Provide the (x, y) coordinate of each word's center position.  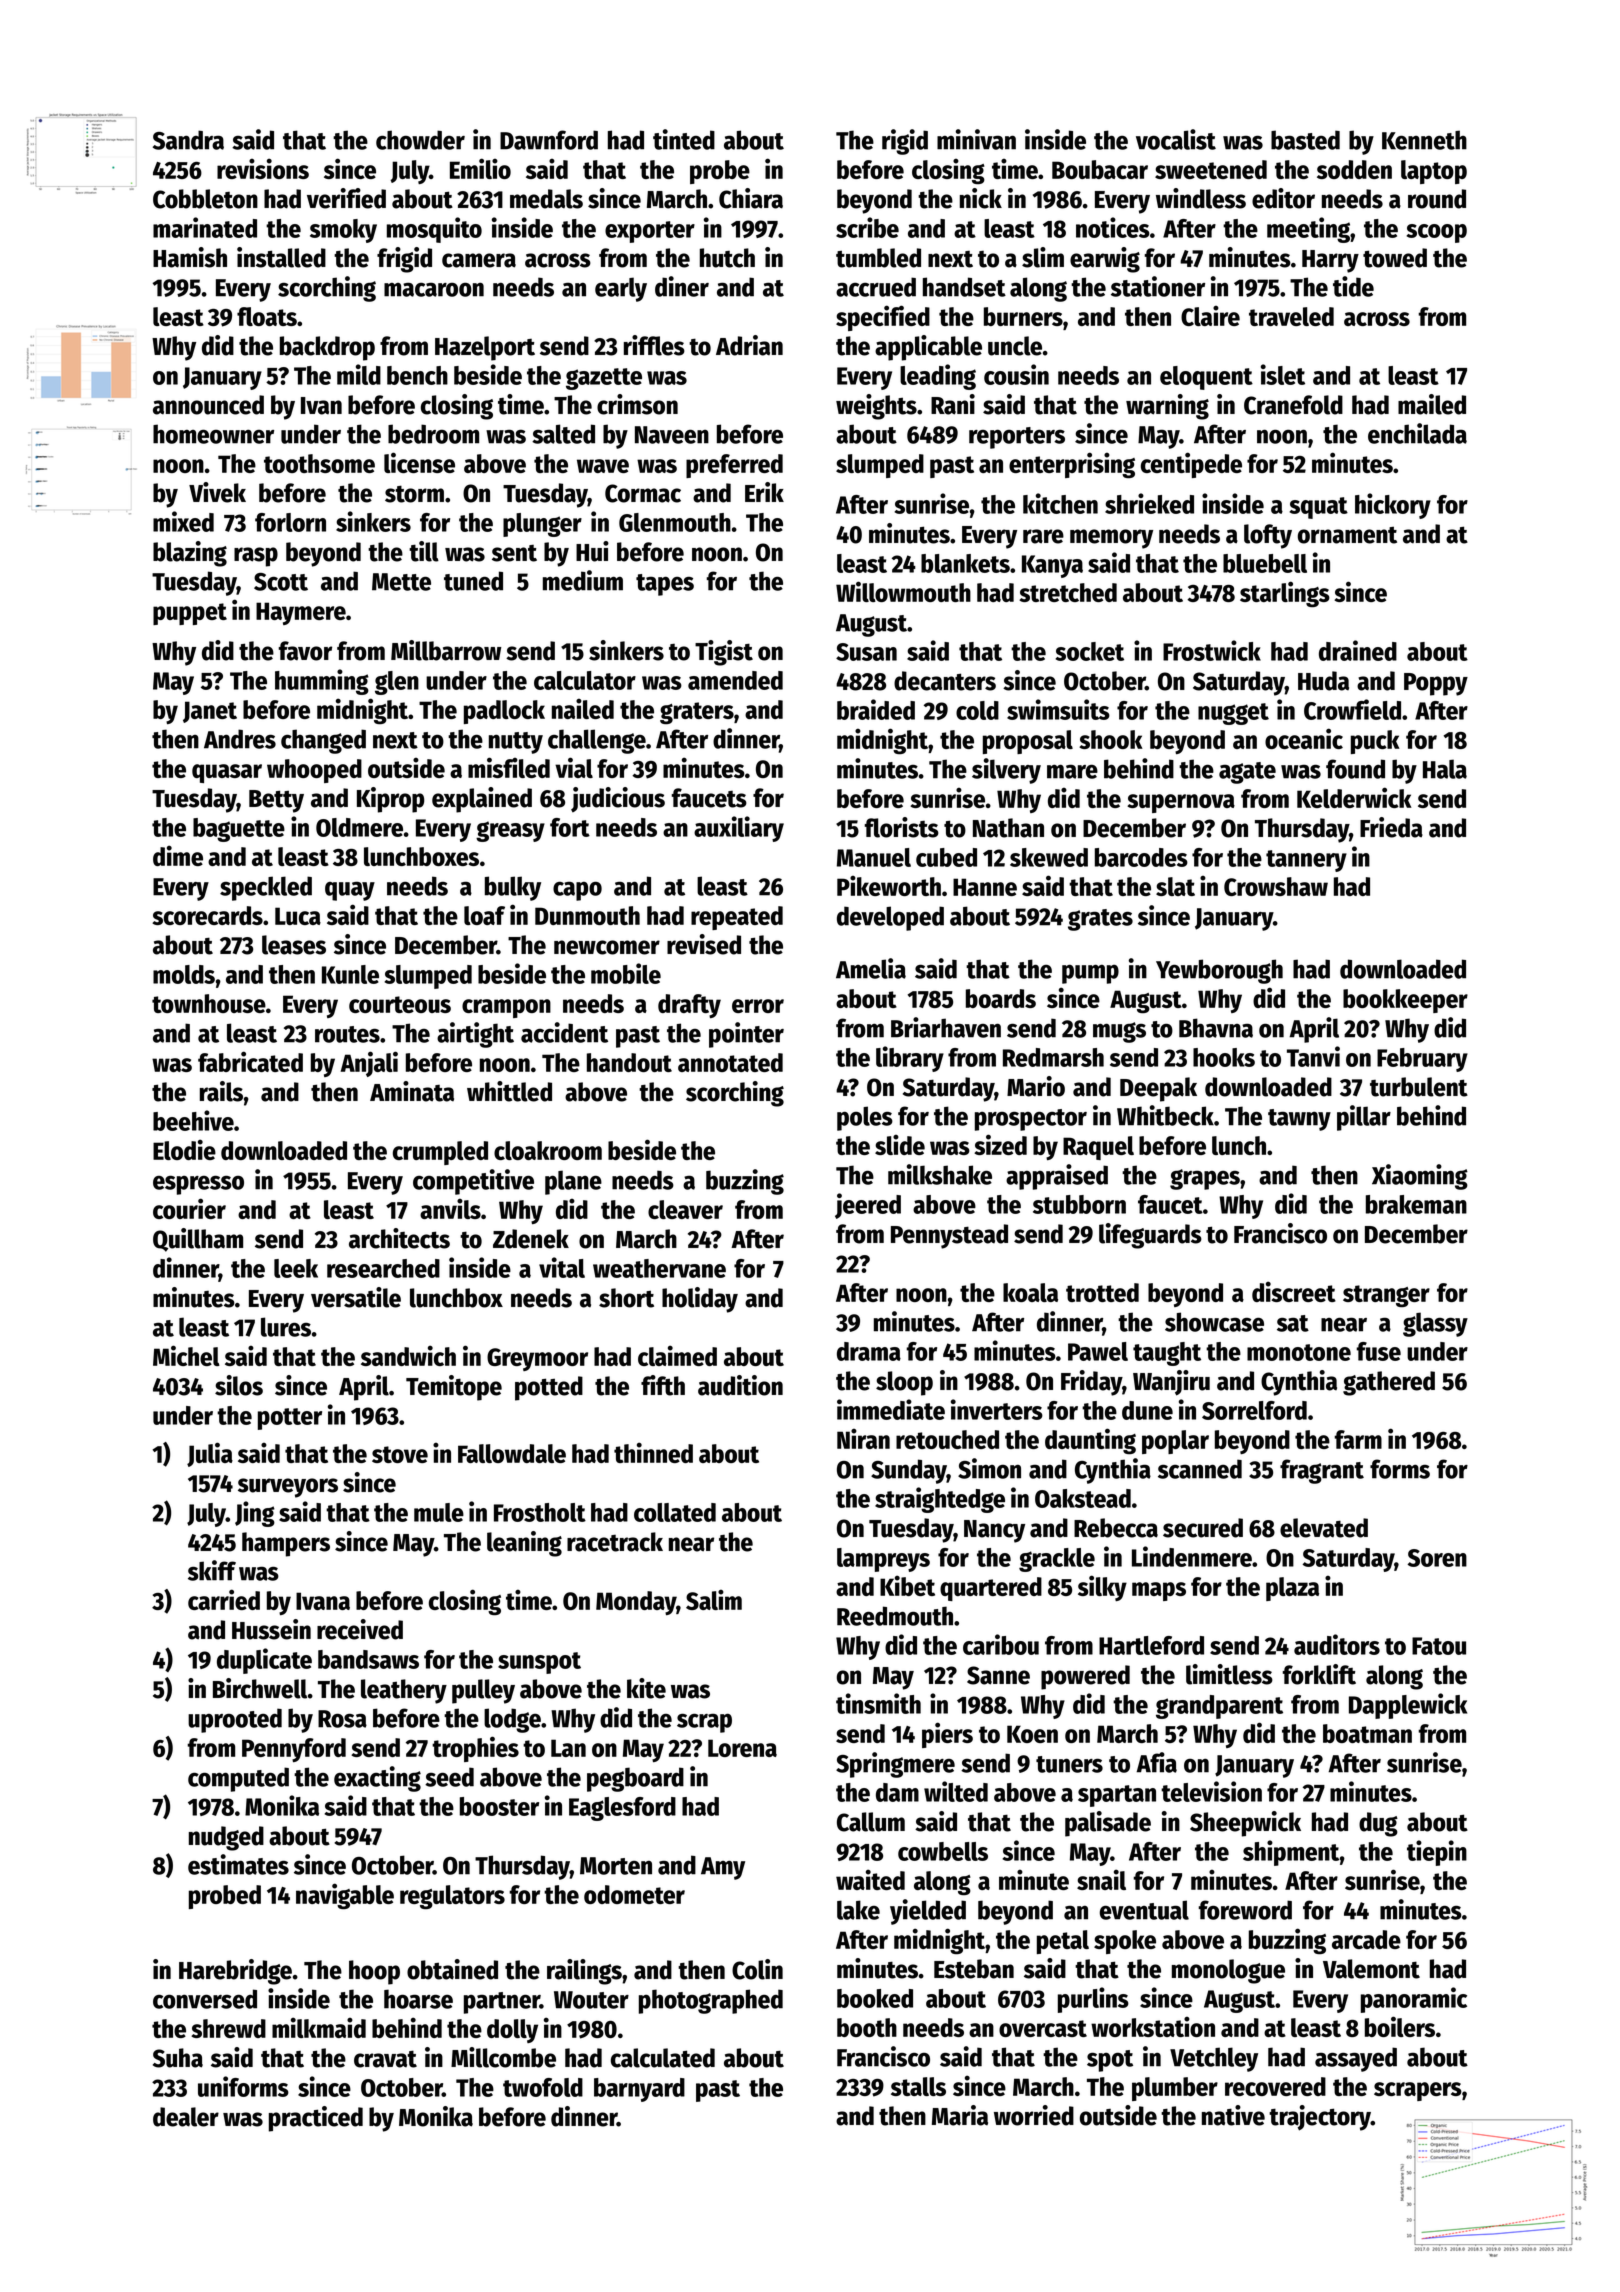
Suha (178, 2058)
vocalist (1176, 139)
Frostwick (1212, 650)
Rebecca (1116, 1528)
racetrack (615, 1542)
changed (323, 741)
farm (1358, 1439)
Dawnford (549, 140)
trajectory (1320, 2118)
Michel (186, 1355)
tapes (665, 585)
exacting (377, 1779)
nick (981, 198)
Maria (960, 2115)
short (626, 1298)
